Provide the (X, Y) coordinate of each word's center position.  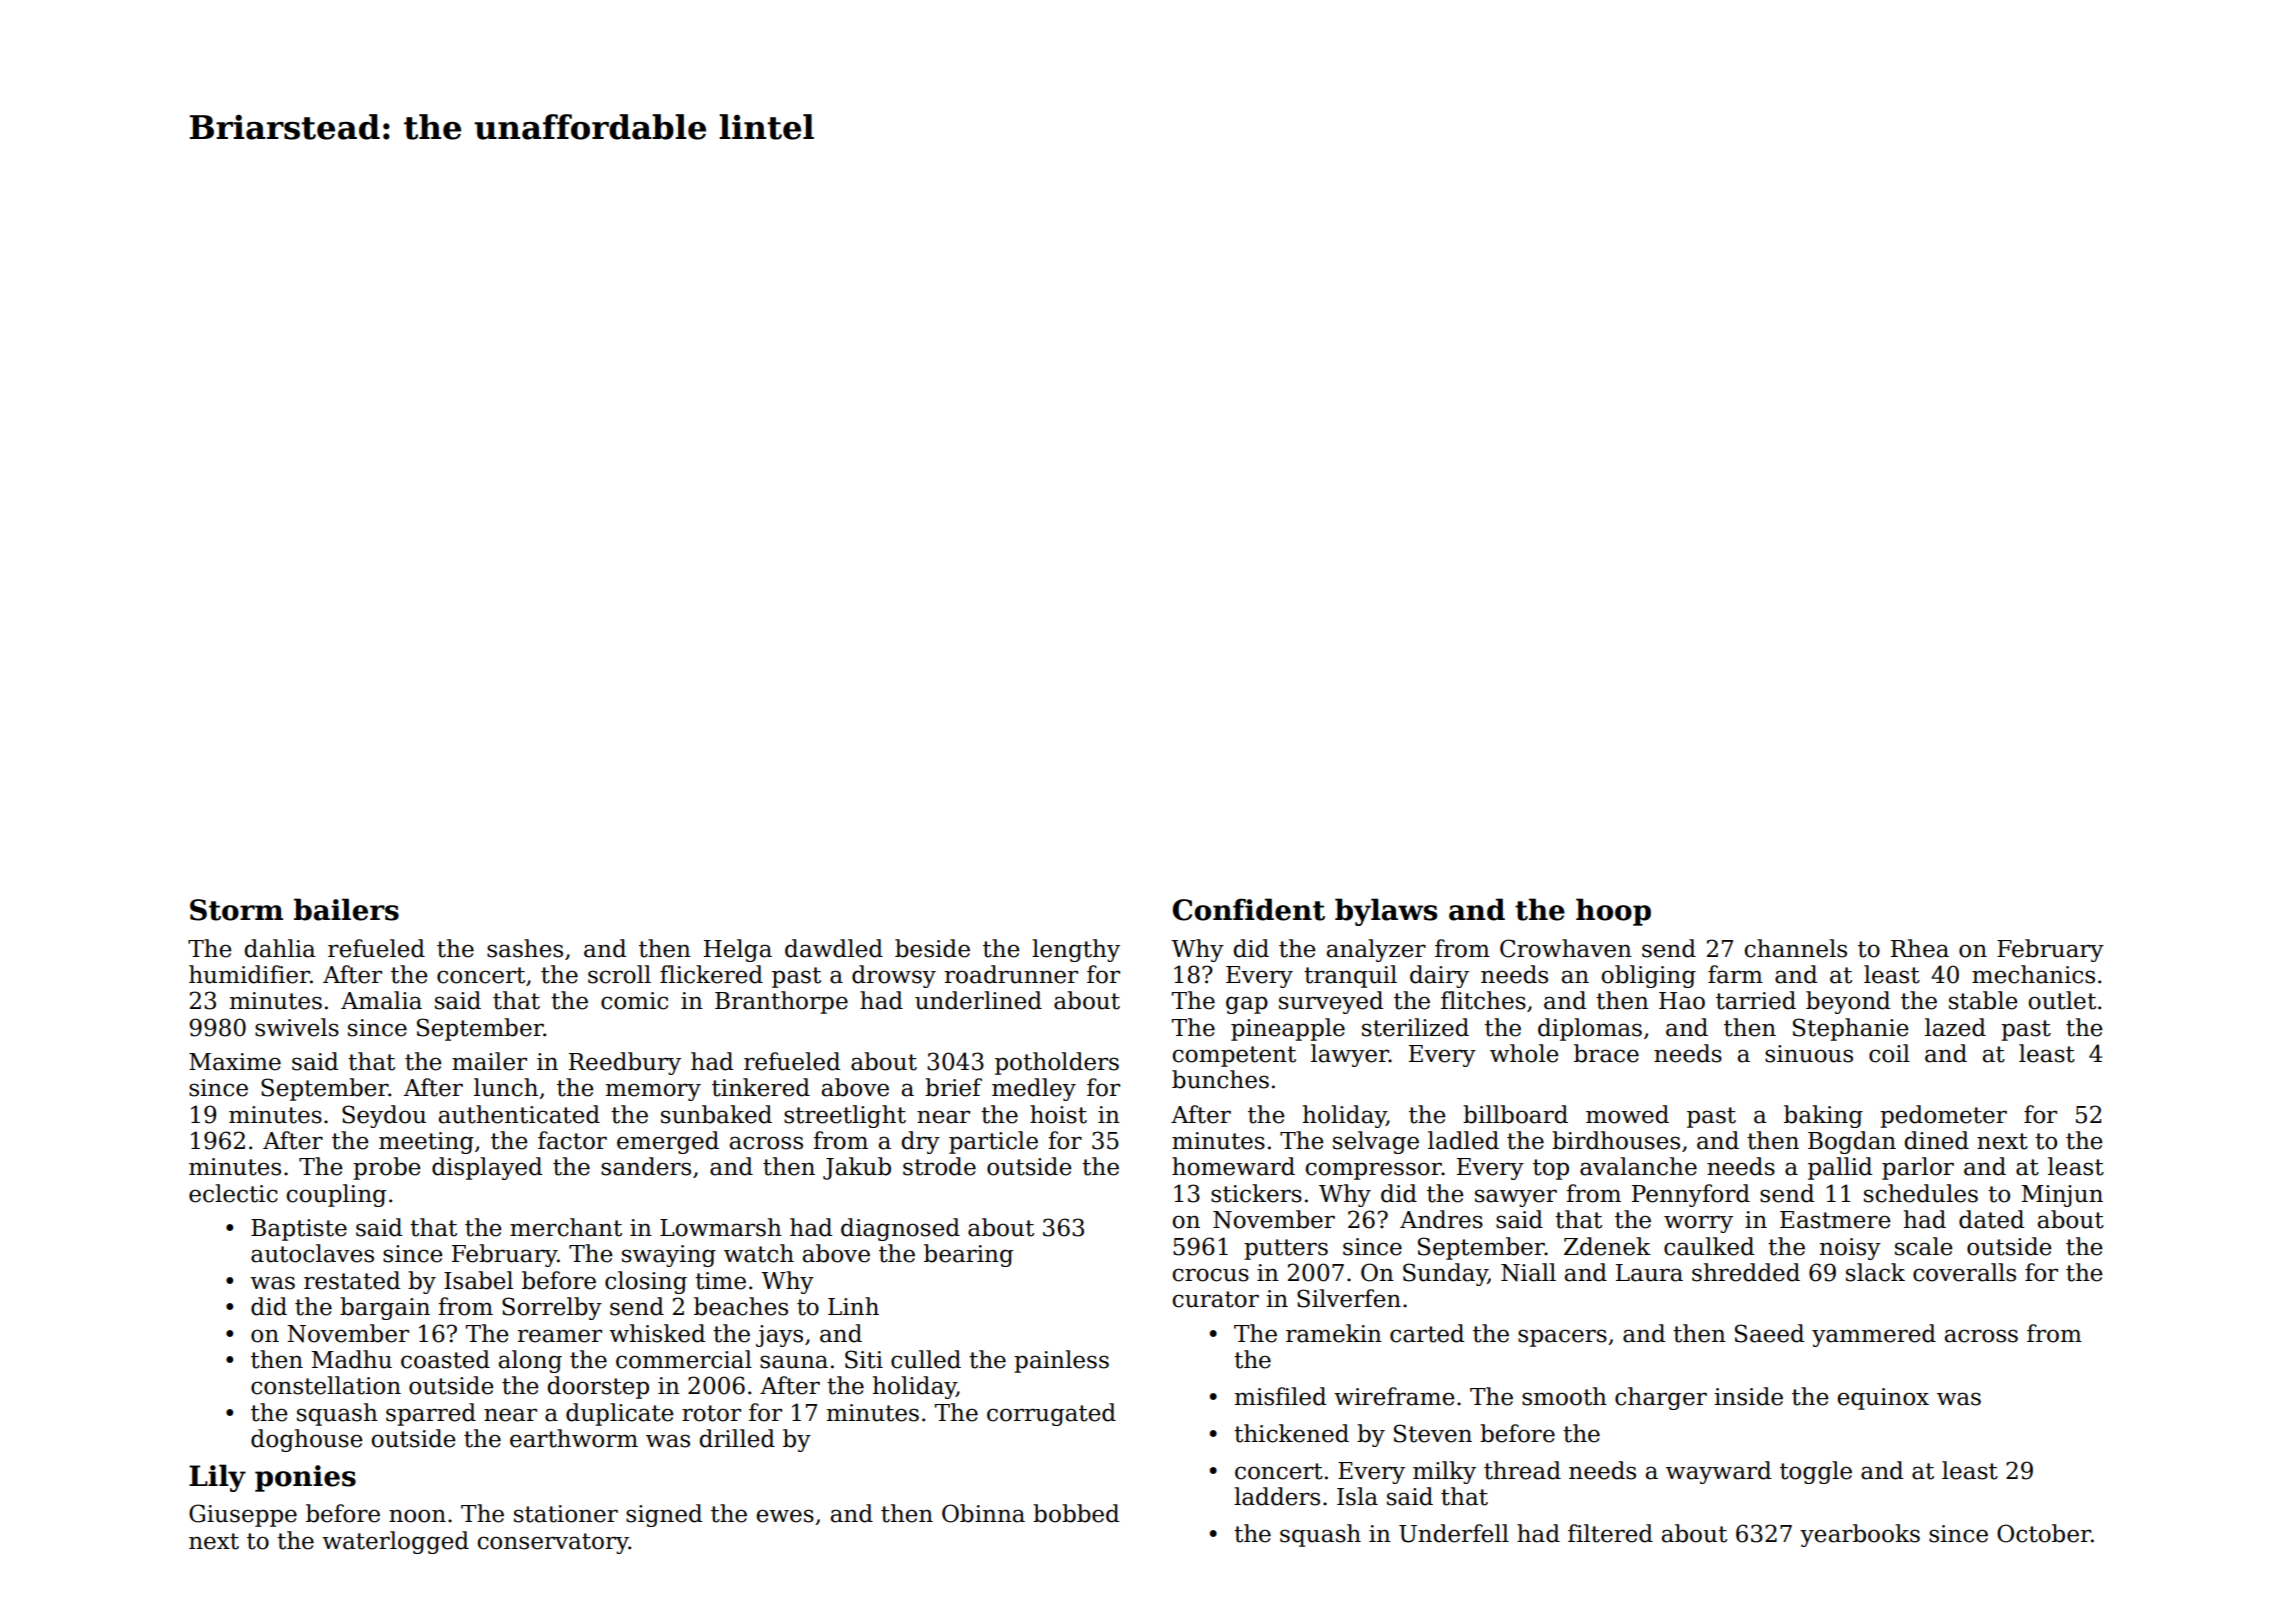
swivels (297, 1027)
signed (664, 1515)
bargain (385, 1308)
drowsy (894, 976)
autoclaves (312, 1253)
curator (1216, 1299)
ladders (1277, 1496)
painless (1061, 1361)
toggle (1816, 1472)
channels (1796, 948)
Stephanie (1851, 1029)
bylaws (1386, 912)
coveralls (1964, 1272)
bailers (346, 909)
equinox (1883, 1399)
